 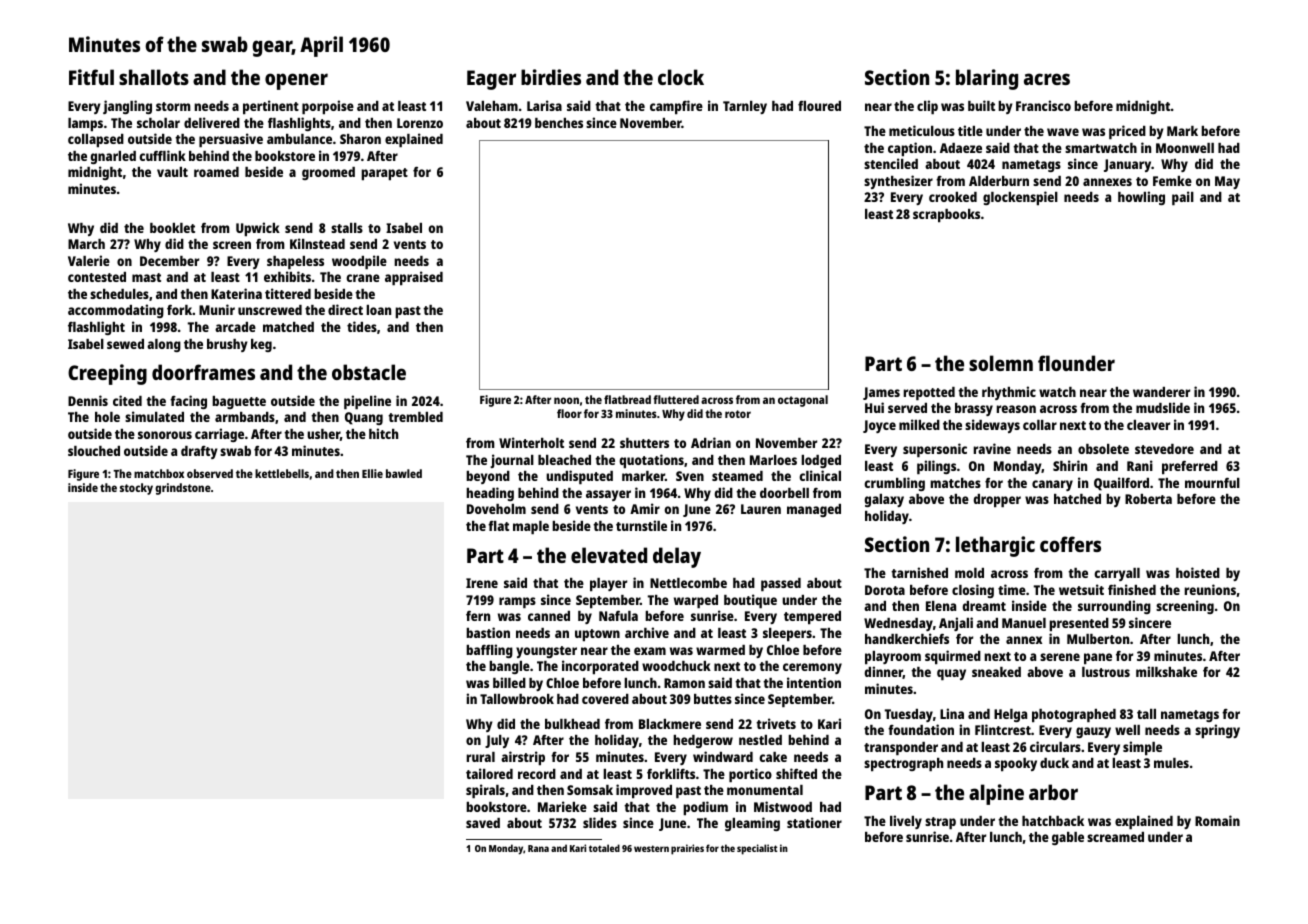 I want to click on stenciled, so click(x=891, y=163).
